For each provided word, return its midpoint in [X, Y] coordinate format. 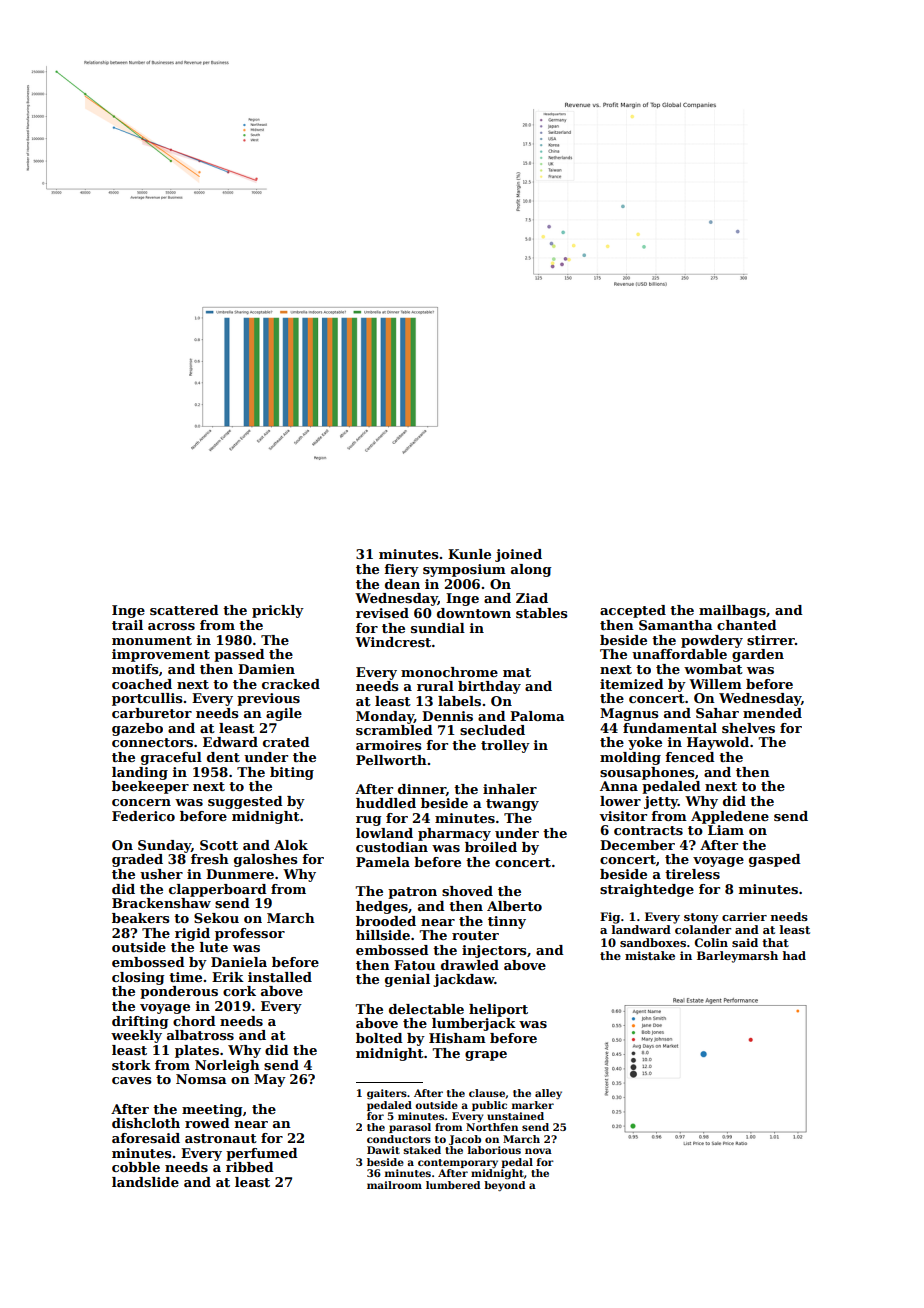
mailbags [732, 611]
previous [268, 699]
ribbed [250, 1167]
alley [548, 1094]
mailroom [394, 1185]
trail [127, 625]
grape [486, 1056]
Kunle [469, 554]
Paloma [537, 716]
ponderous [179, 992]
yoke [645, 743]
